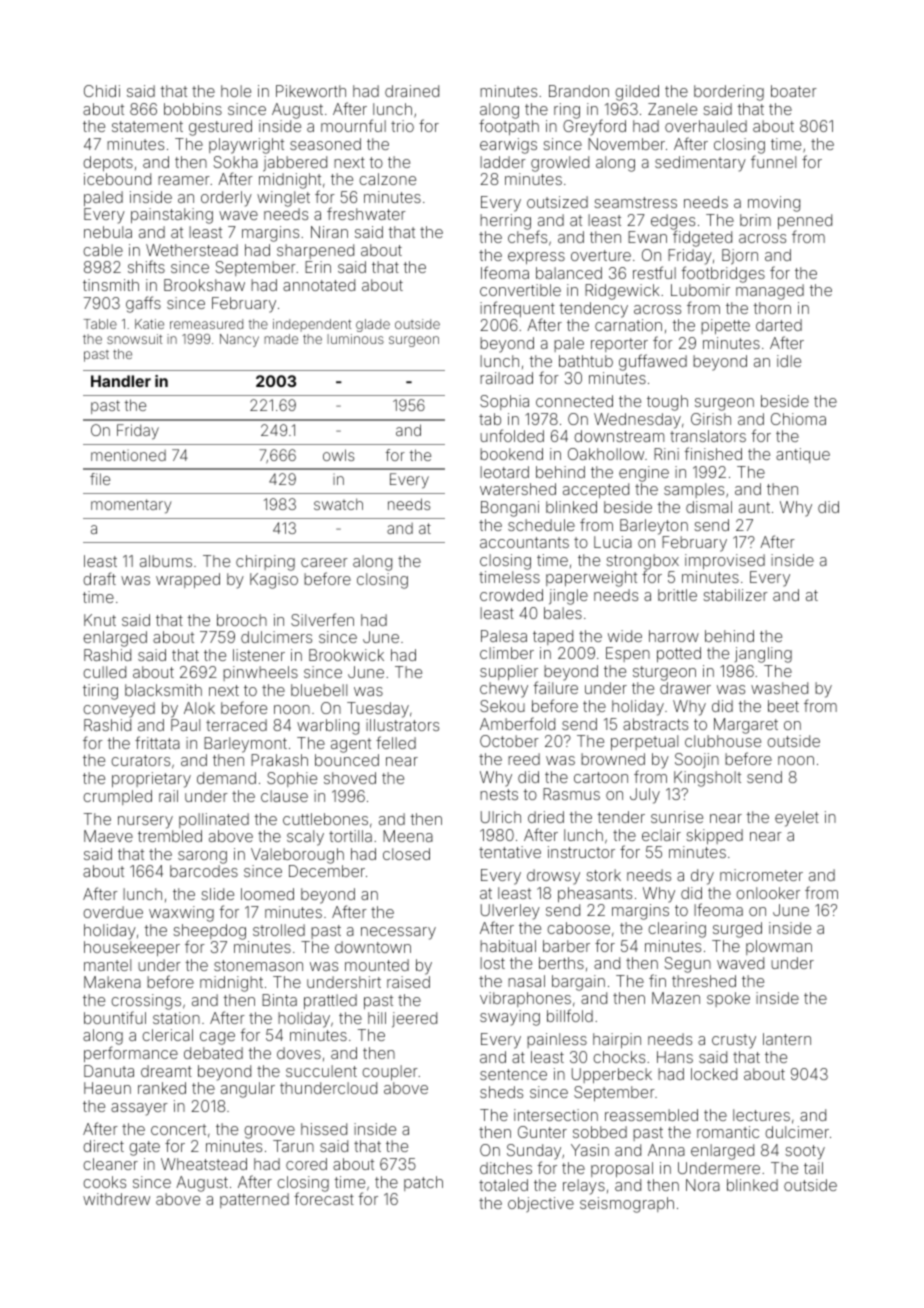 This image has width=924, height=1308. Describe the element at coordinates (108, 163) in the image. I see `depots` at that location.
